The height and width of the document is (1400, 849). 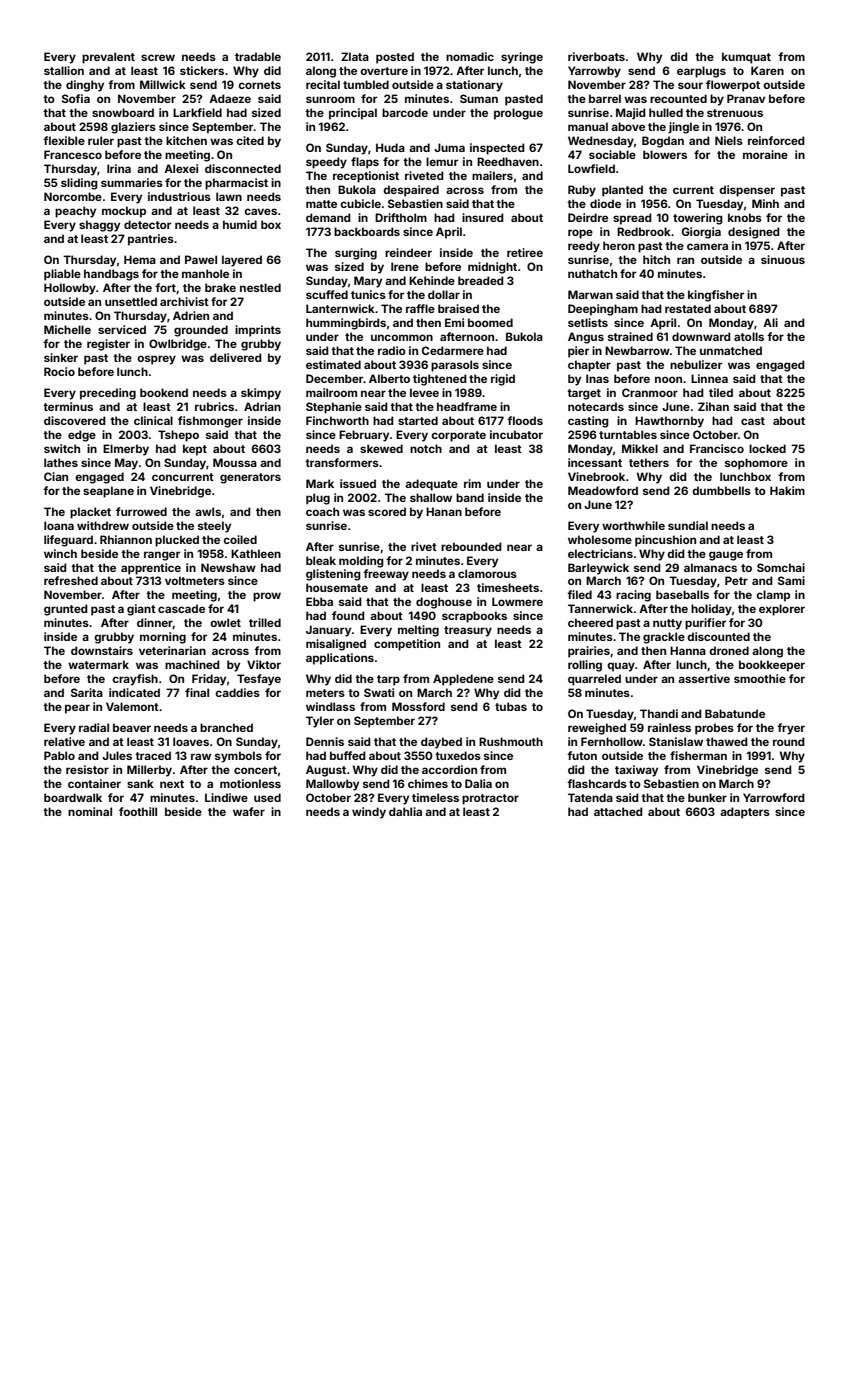 What do you see at coordinates (455, 366) in the document?
I see `parasols` at bounding box center [455, 366].
